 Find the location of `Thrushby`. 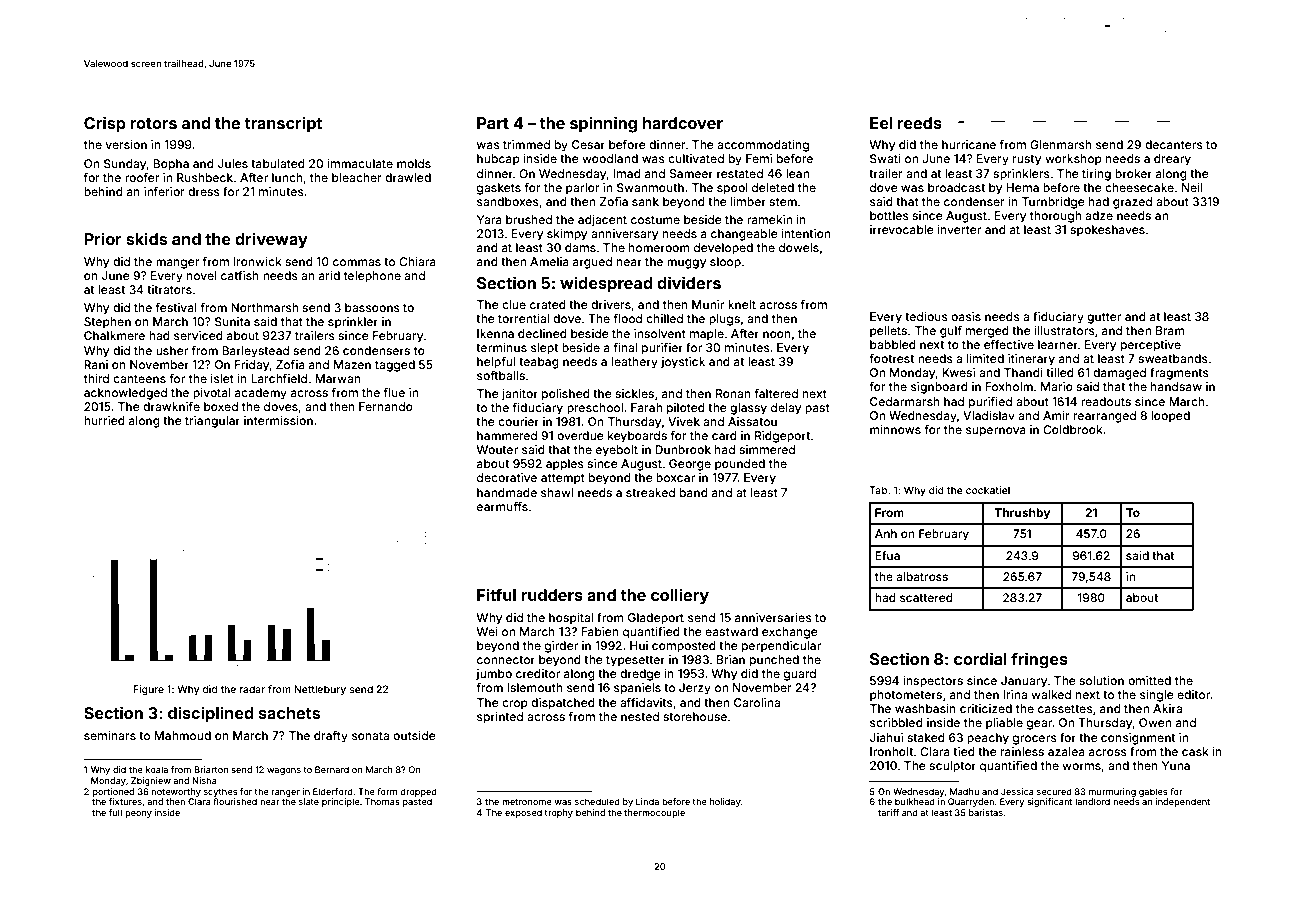

Thrushby is located at coordinates (1022, 514).
